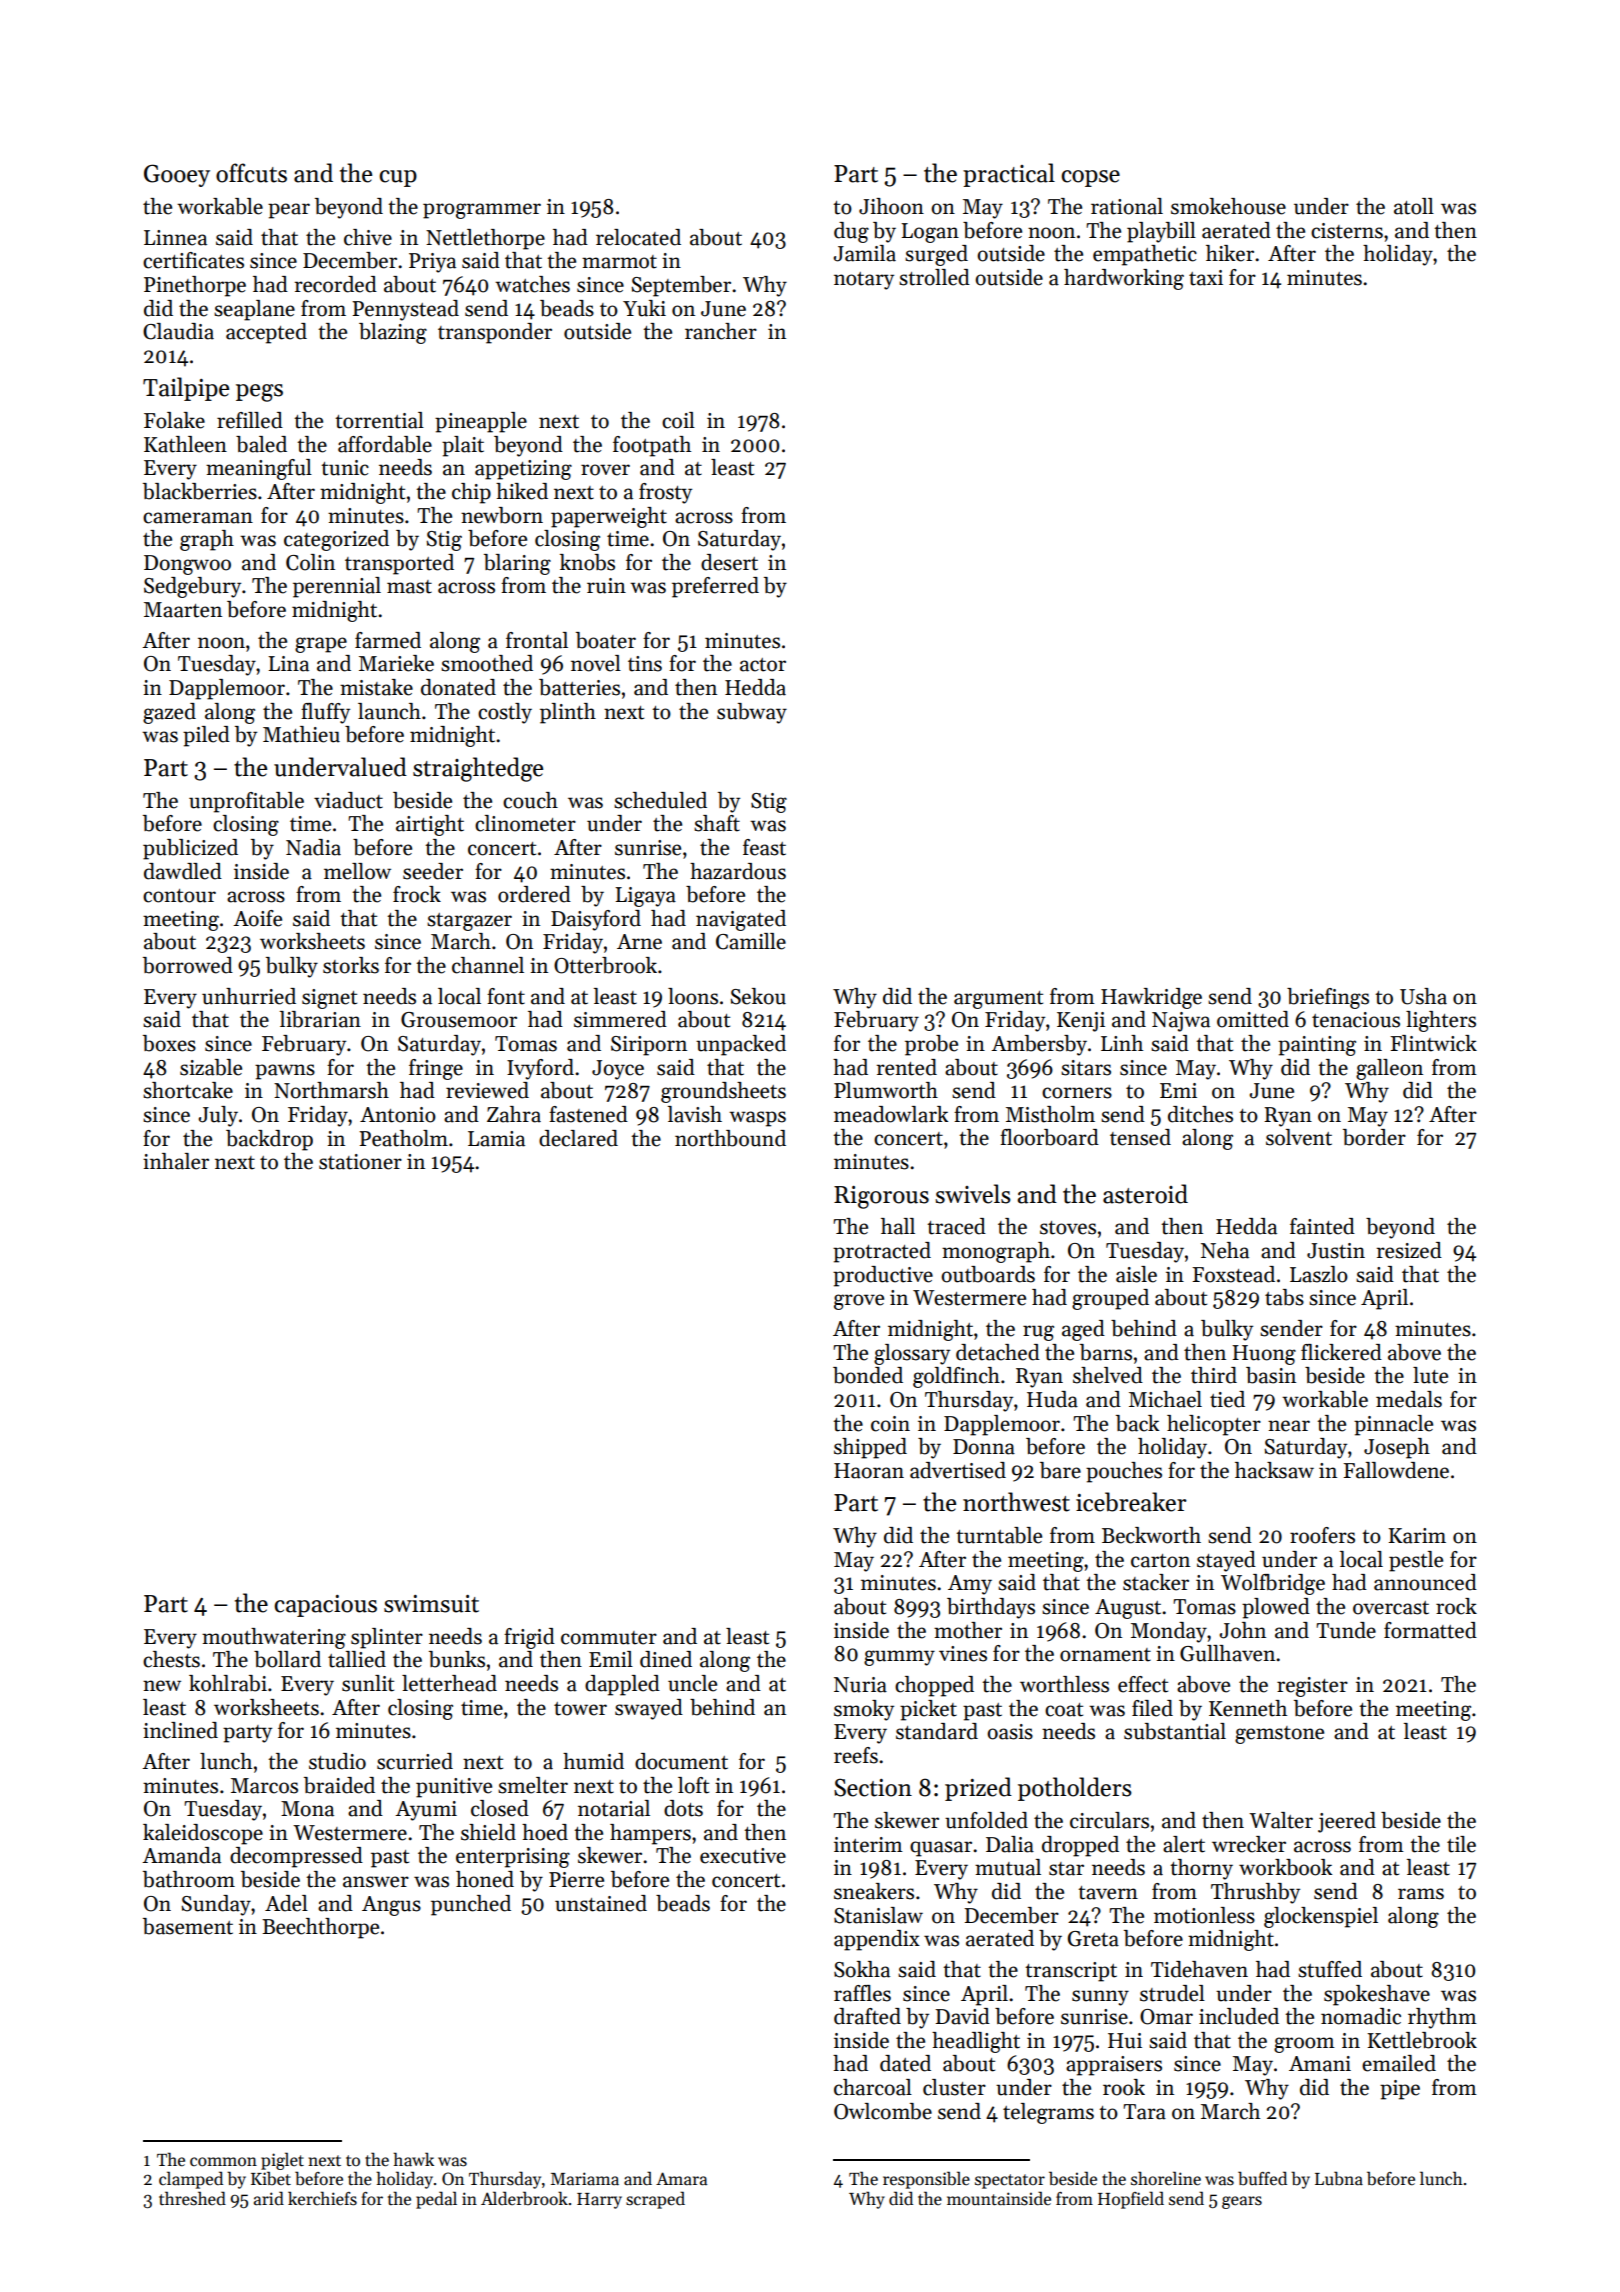 This page has width=1620, height=2292. I want to click on sizable, so click(211, 1067).
